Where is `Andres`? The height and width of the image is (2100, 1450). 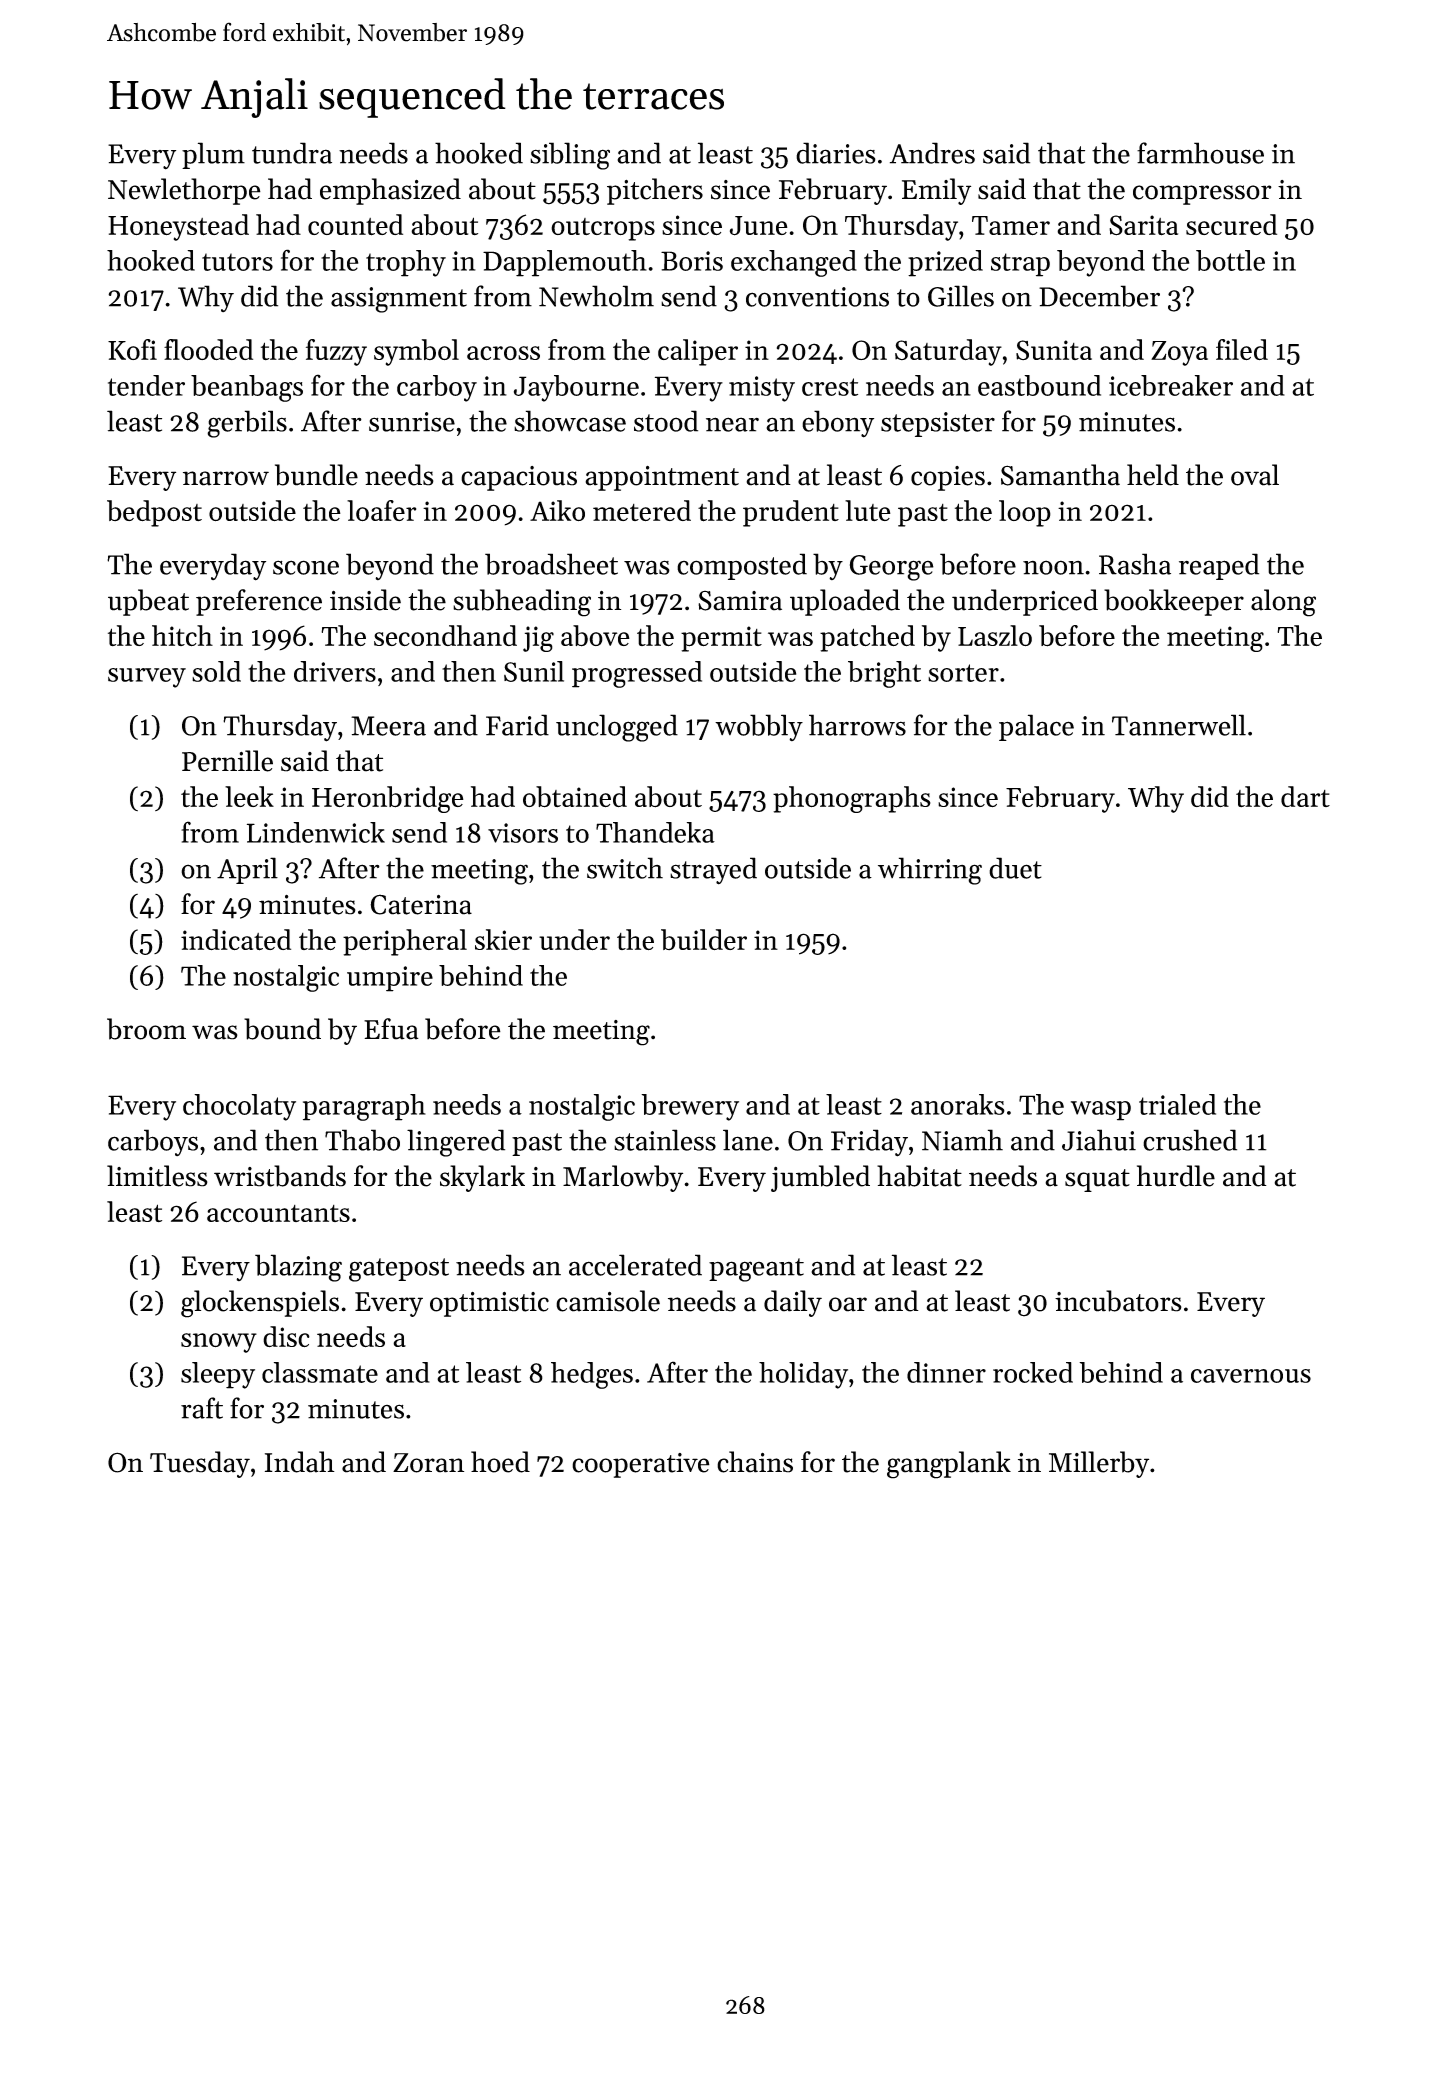
Andres is located at coordinates (932, 153).
